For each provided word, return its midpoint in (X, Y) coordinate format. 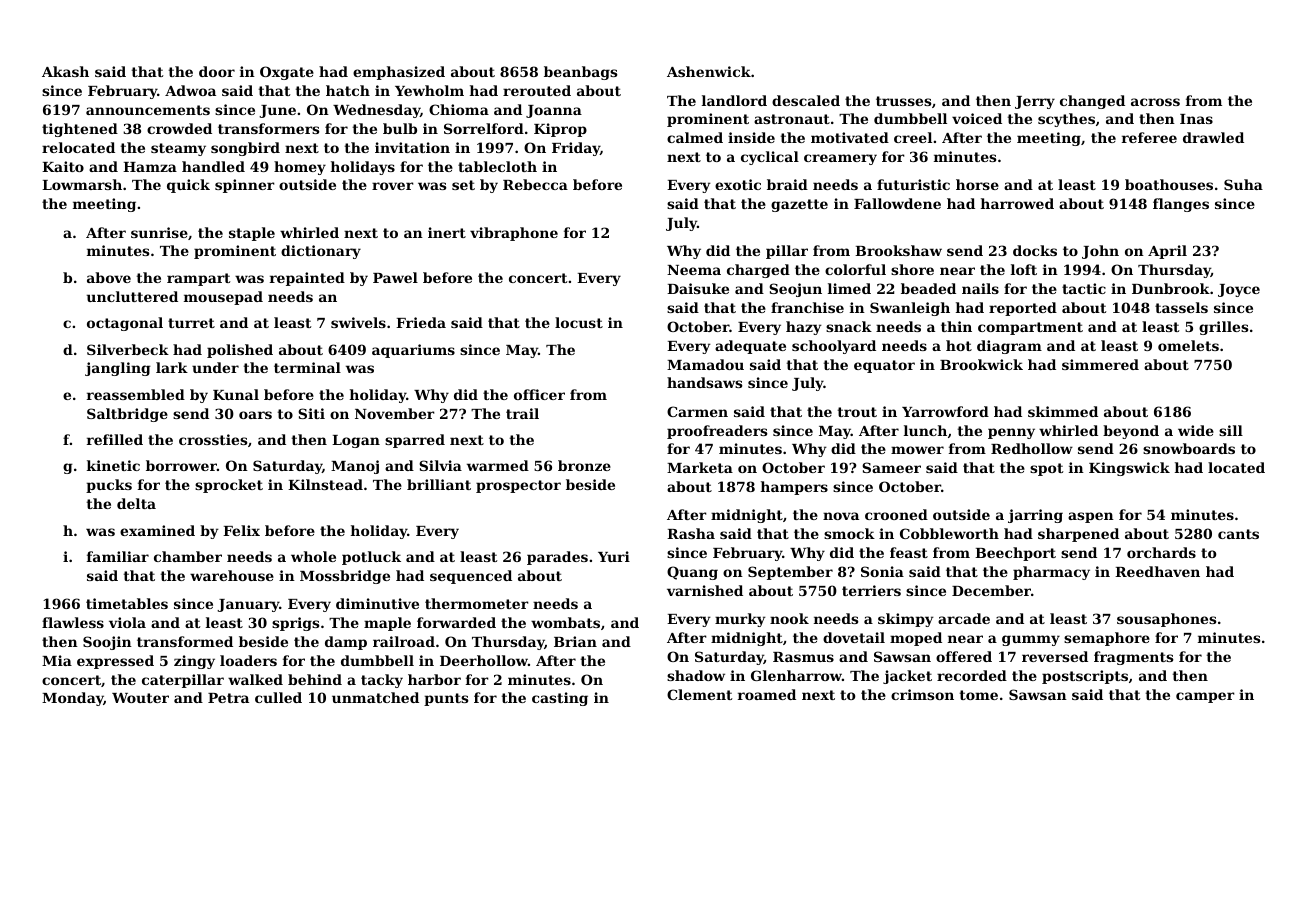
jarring (1035, 516)
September (790, 573)
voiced (977, 118)
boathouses (1169, 184)
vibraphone (514, 234)
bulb (400, 128)
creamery (840, 159)
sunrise (159, 232)
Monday (73, 699)
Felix (241, 530)
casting (560, 699)
